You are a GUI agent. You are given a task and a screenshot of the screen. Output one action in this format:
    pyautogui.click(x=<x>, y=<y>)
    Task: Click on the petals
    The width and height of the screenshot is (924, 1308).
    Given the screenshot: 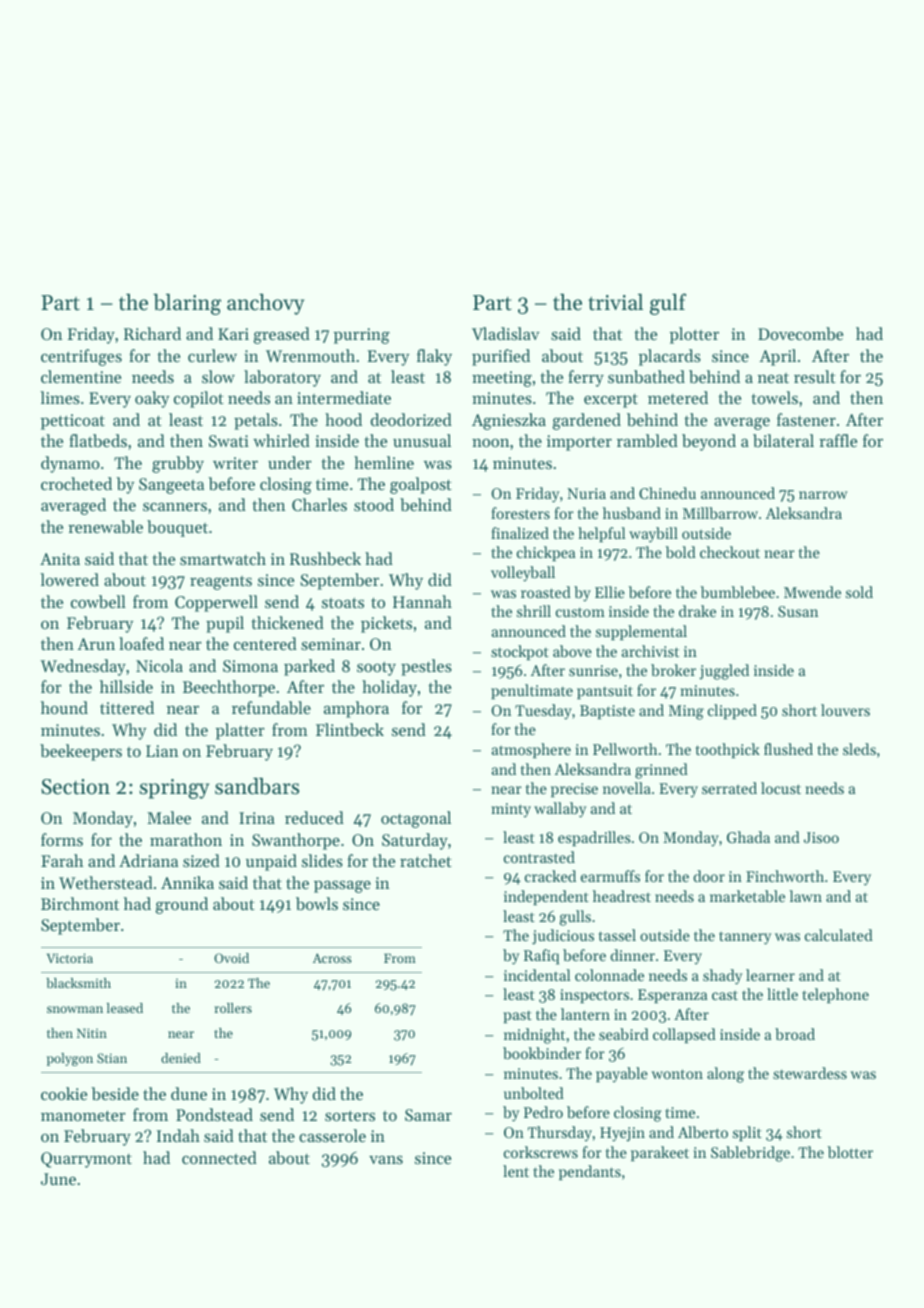 What is the action you would take?
    pyautogui.click(x=256, y=421)
